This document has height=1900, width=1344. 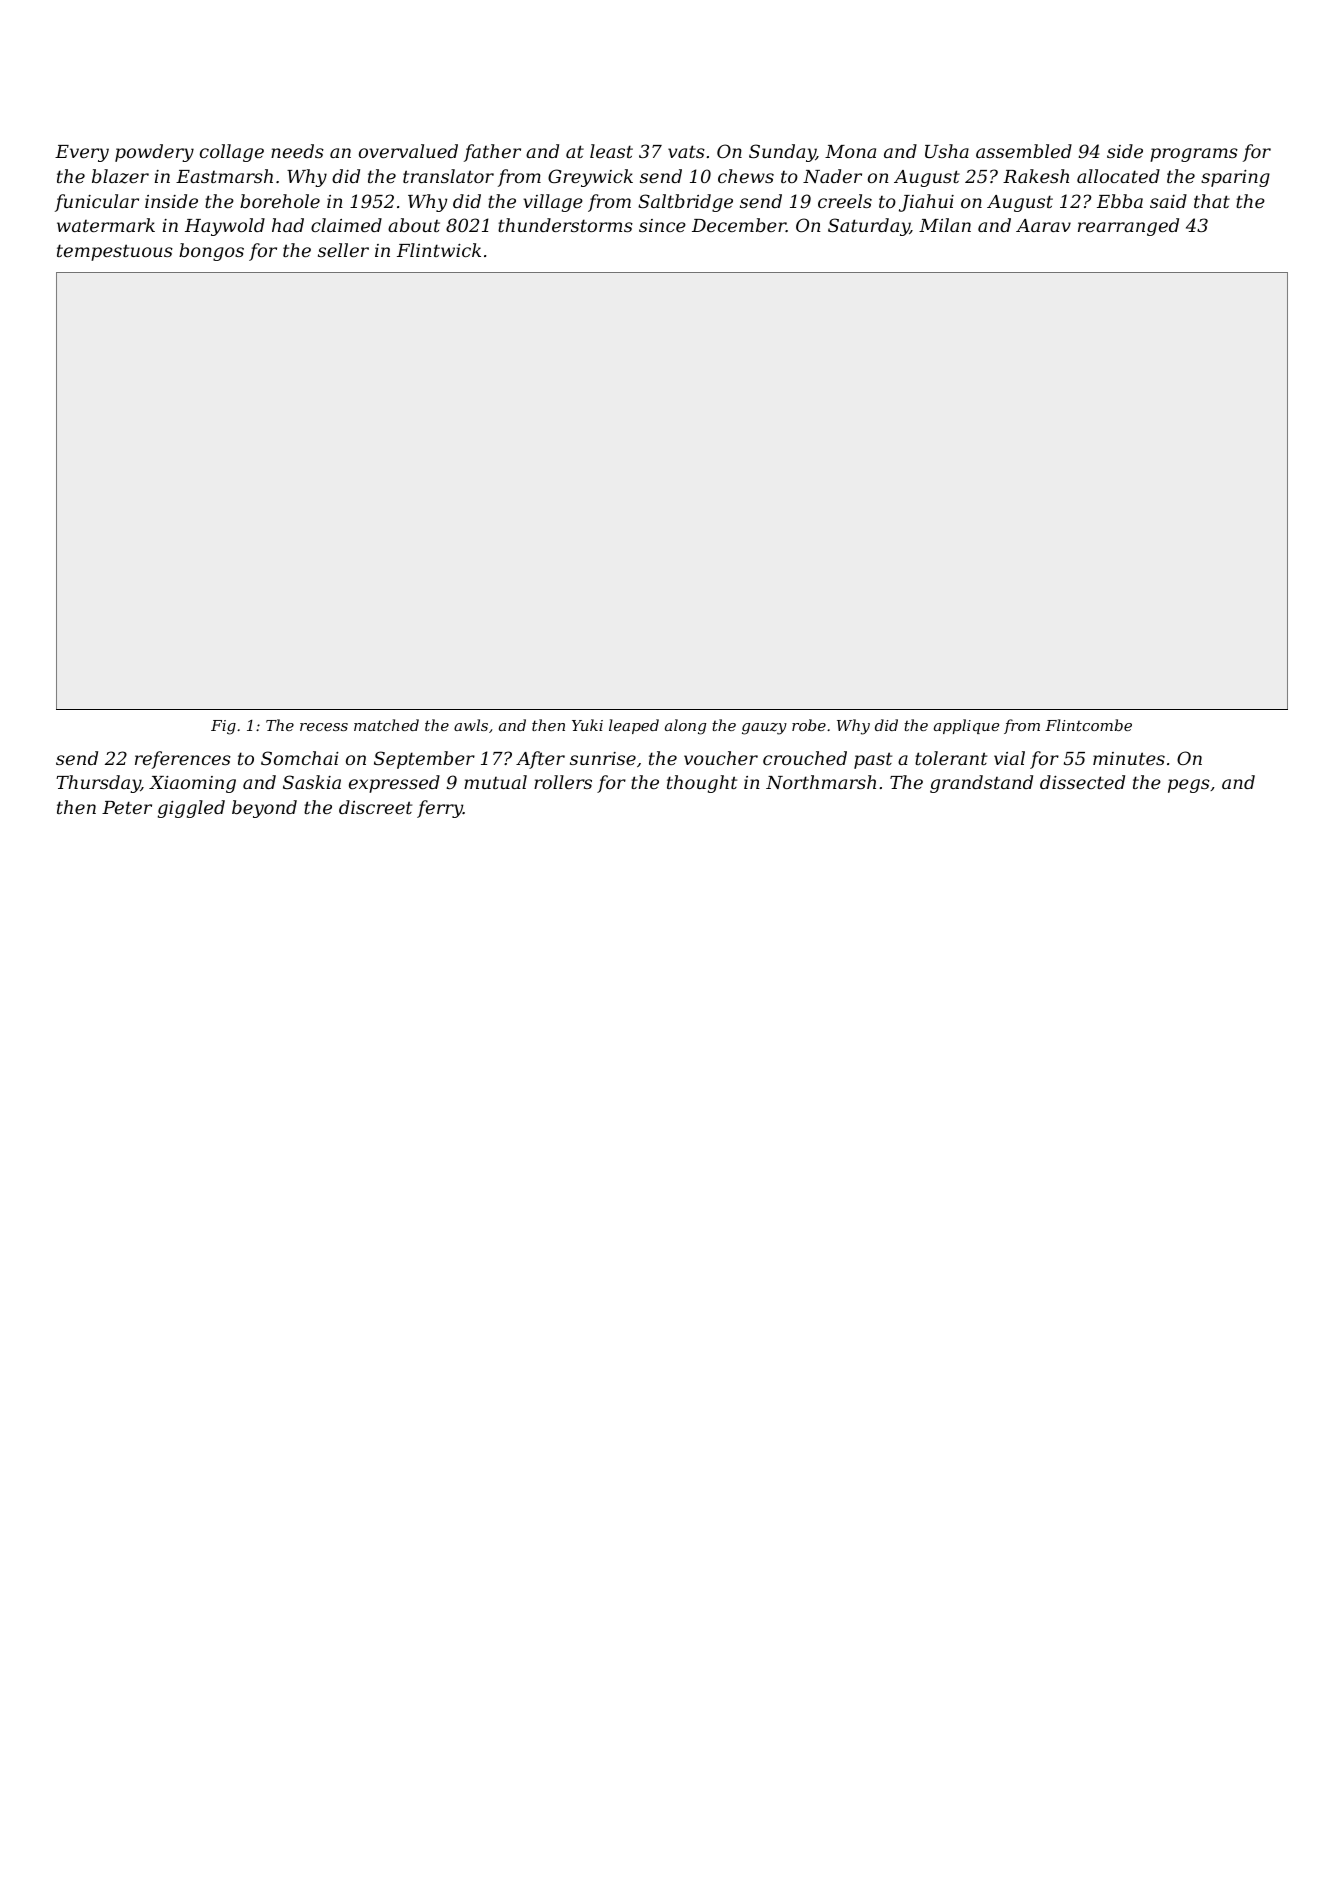 I want to click on recess, so click(x=324, y=727).
